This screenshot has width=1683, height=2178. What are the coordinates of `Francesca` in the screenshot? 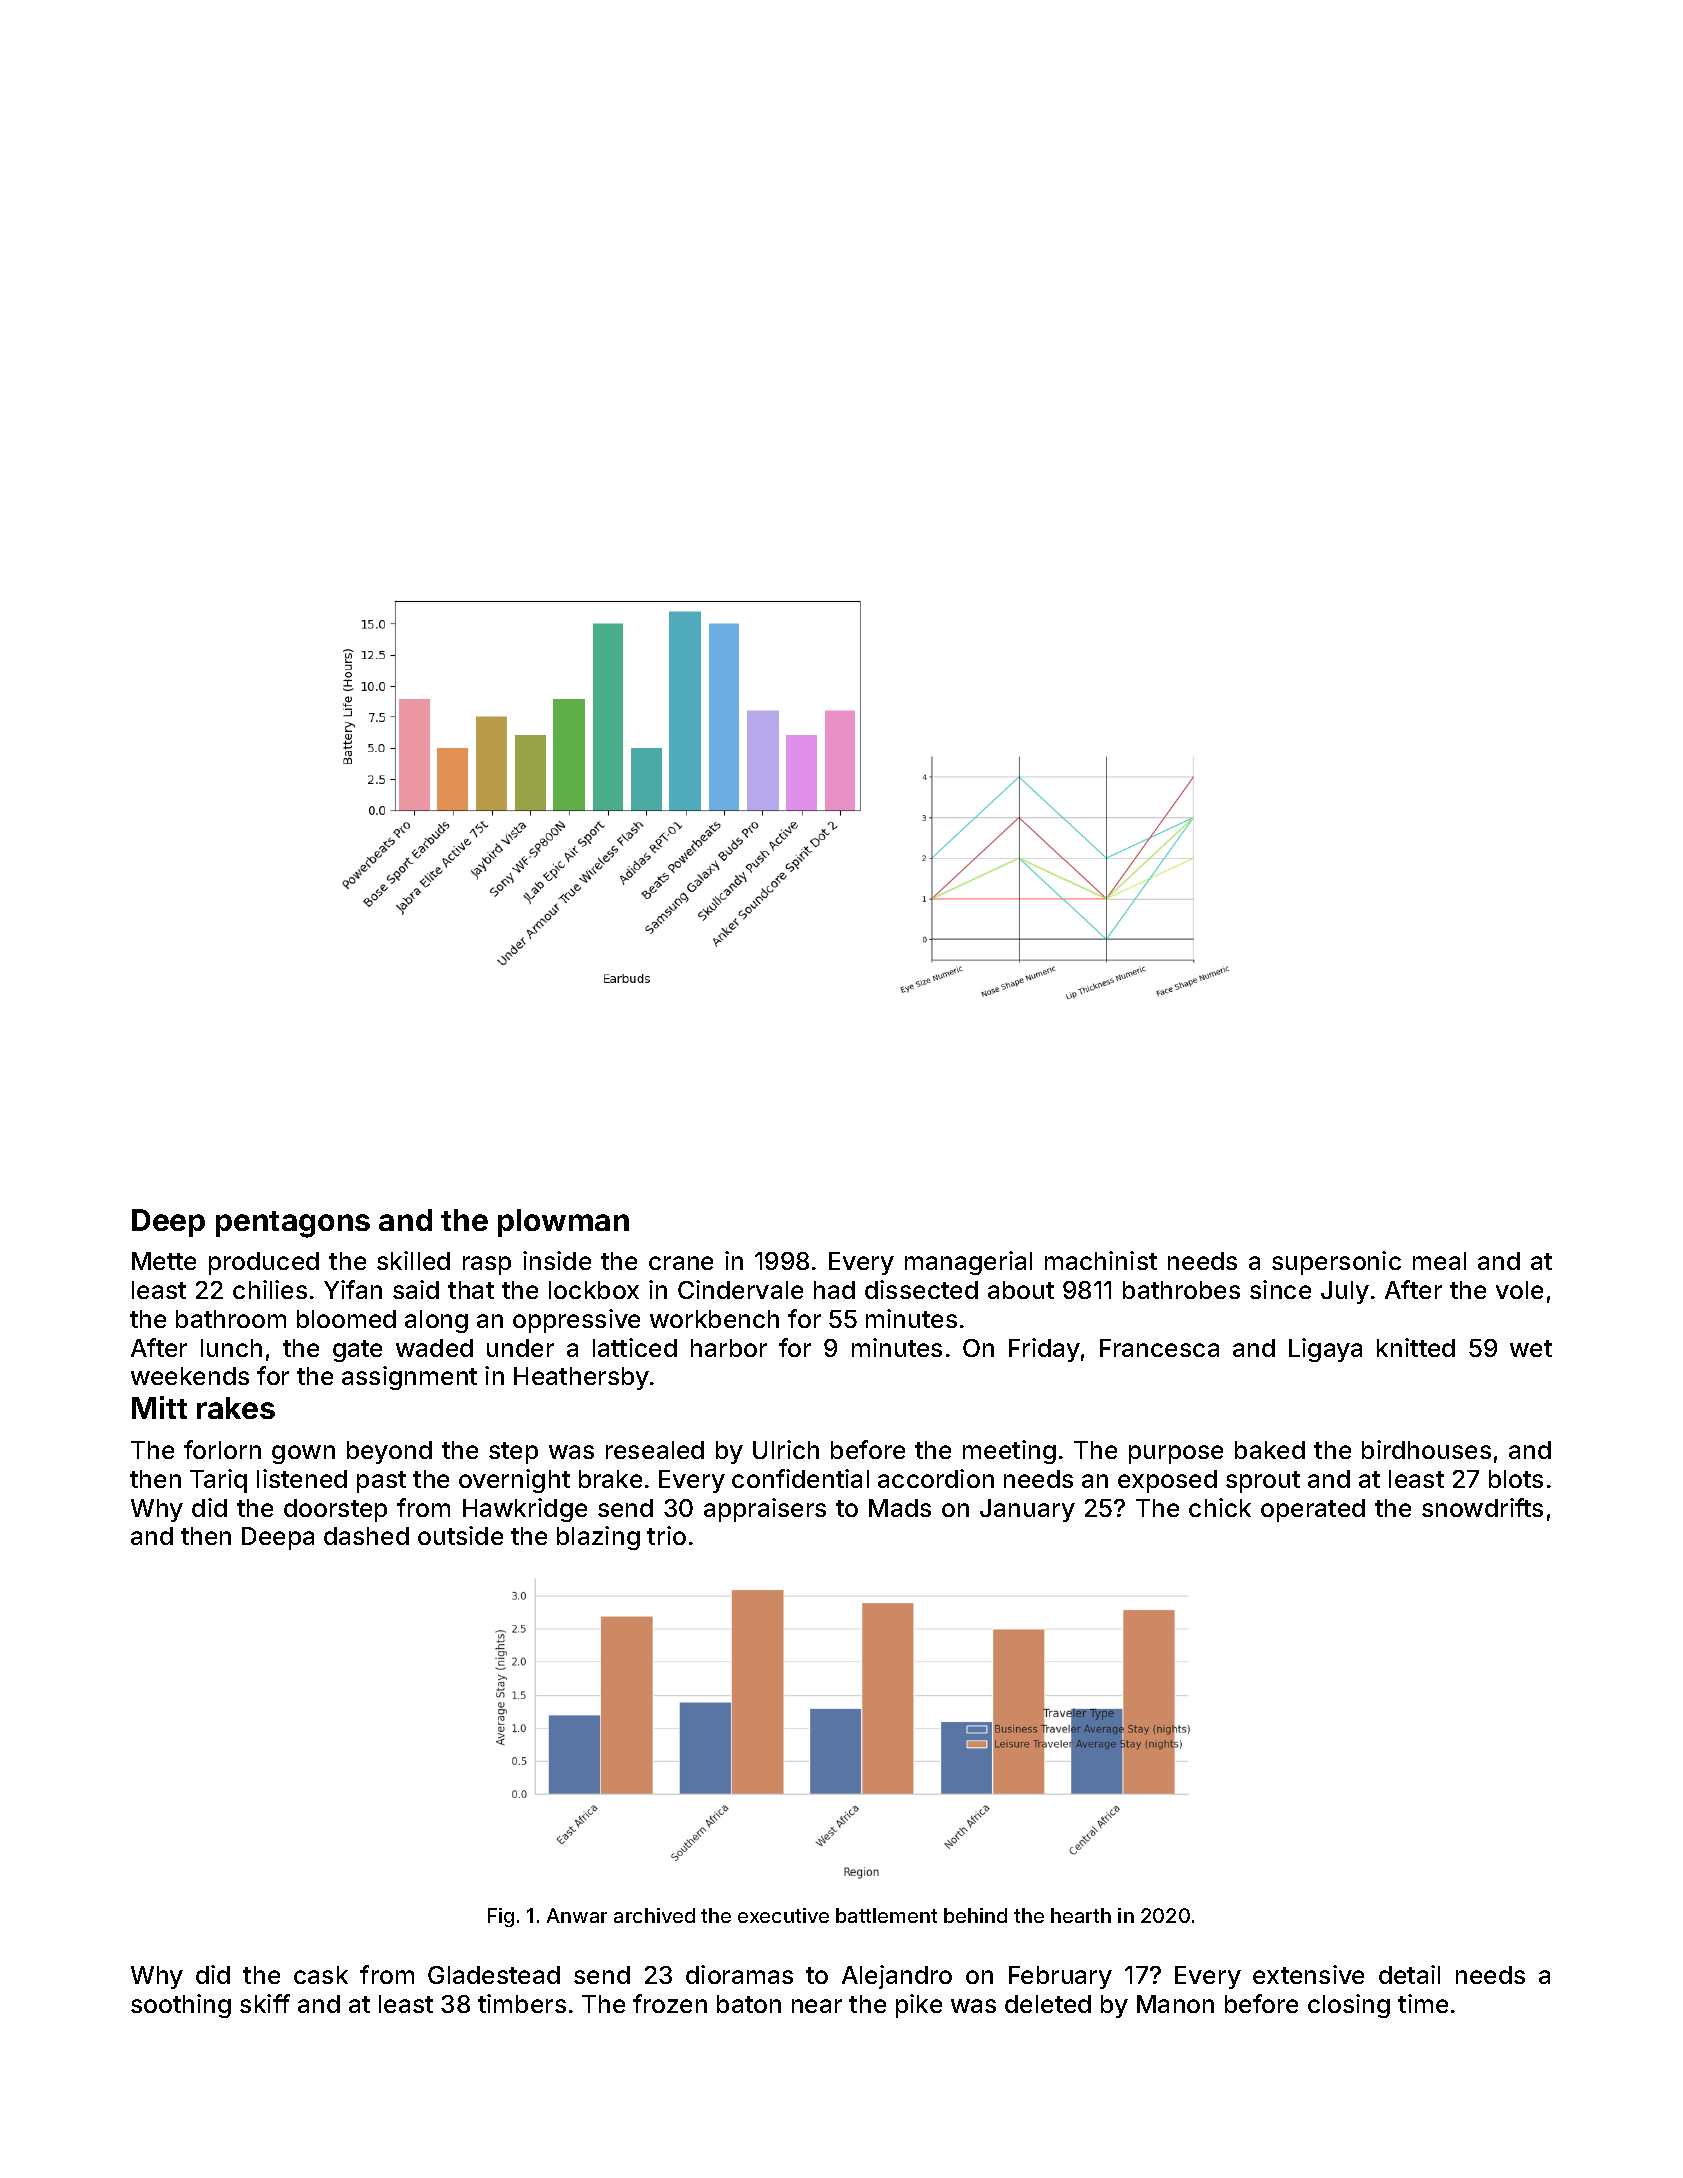 It's located at (1159, 1348).
